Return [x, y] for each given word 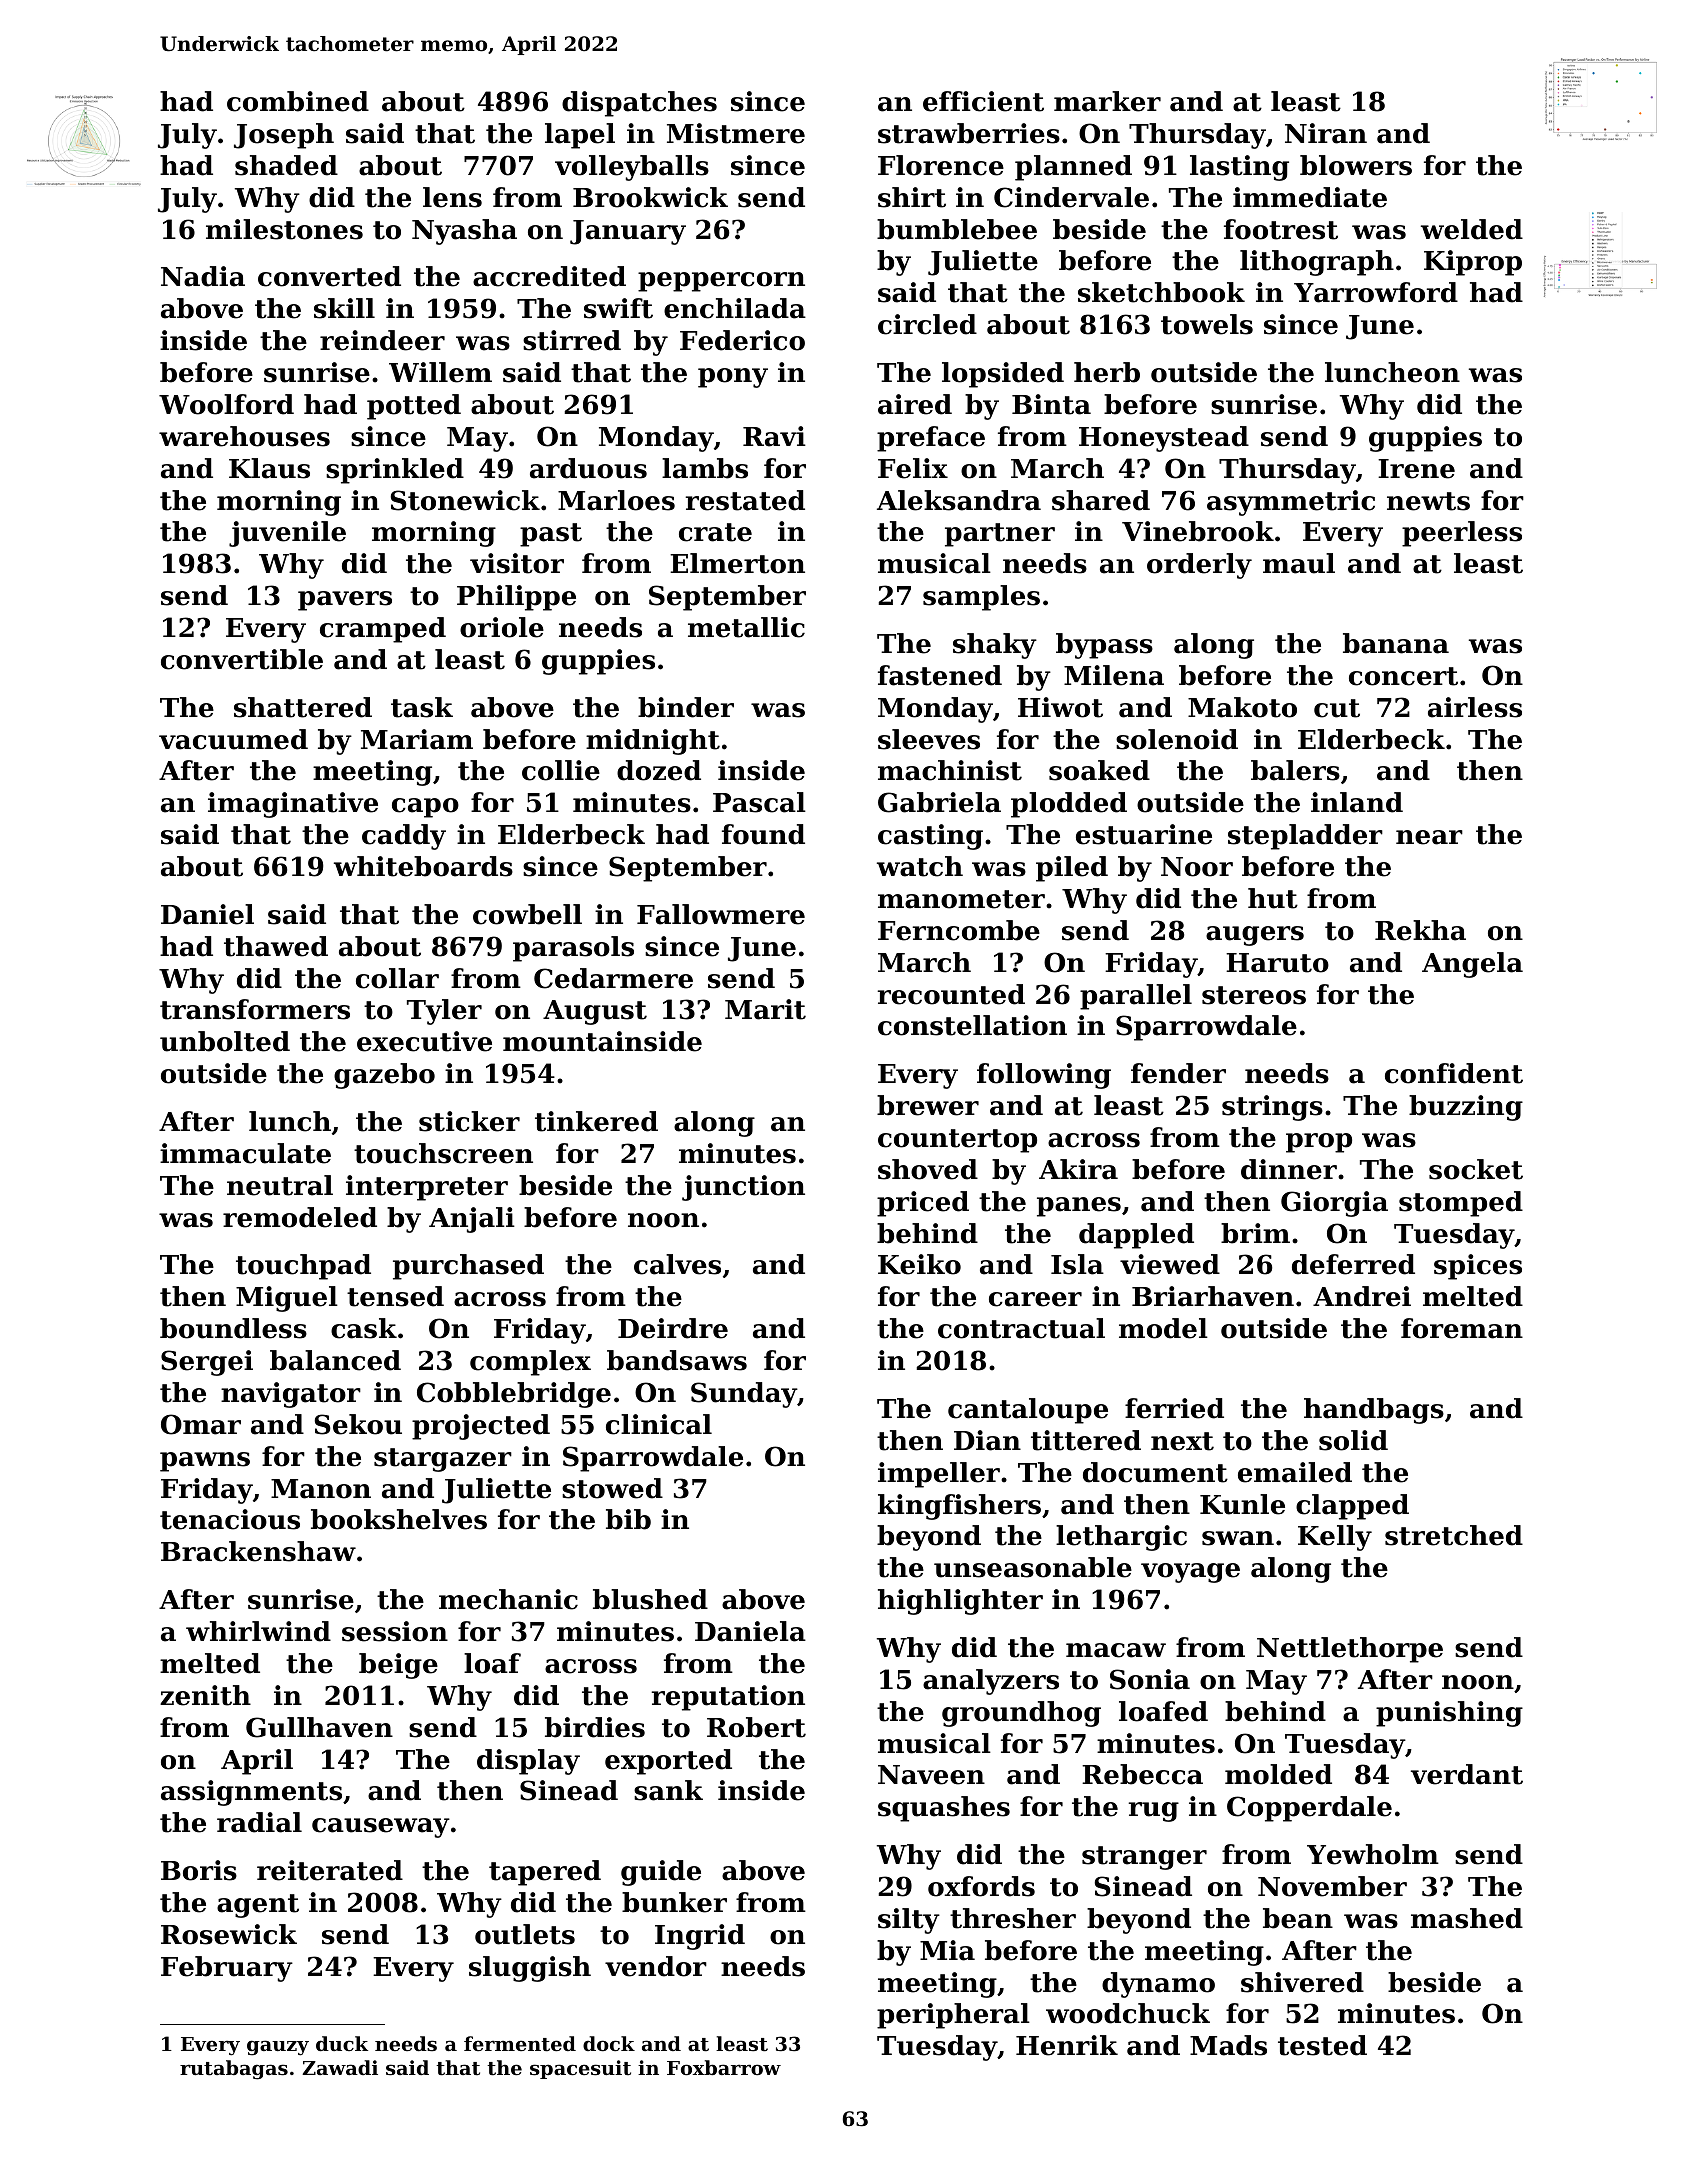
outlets [525, 1934]
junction [743, 1188]
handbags [1374, 1411]
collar [397, 978]
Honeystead [1164, 439]
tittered [1086, 1440]
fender [1178, 1073]
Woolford [226, 404]
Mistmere [736, 133]
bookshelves [399, 1519]
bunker [674, 1902]
